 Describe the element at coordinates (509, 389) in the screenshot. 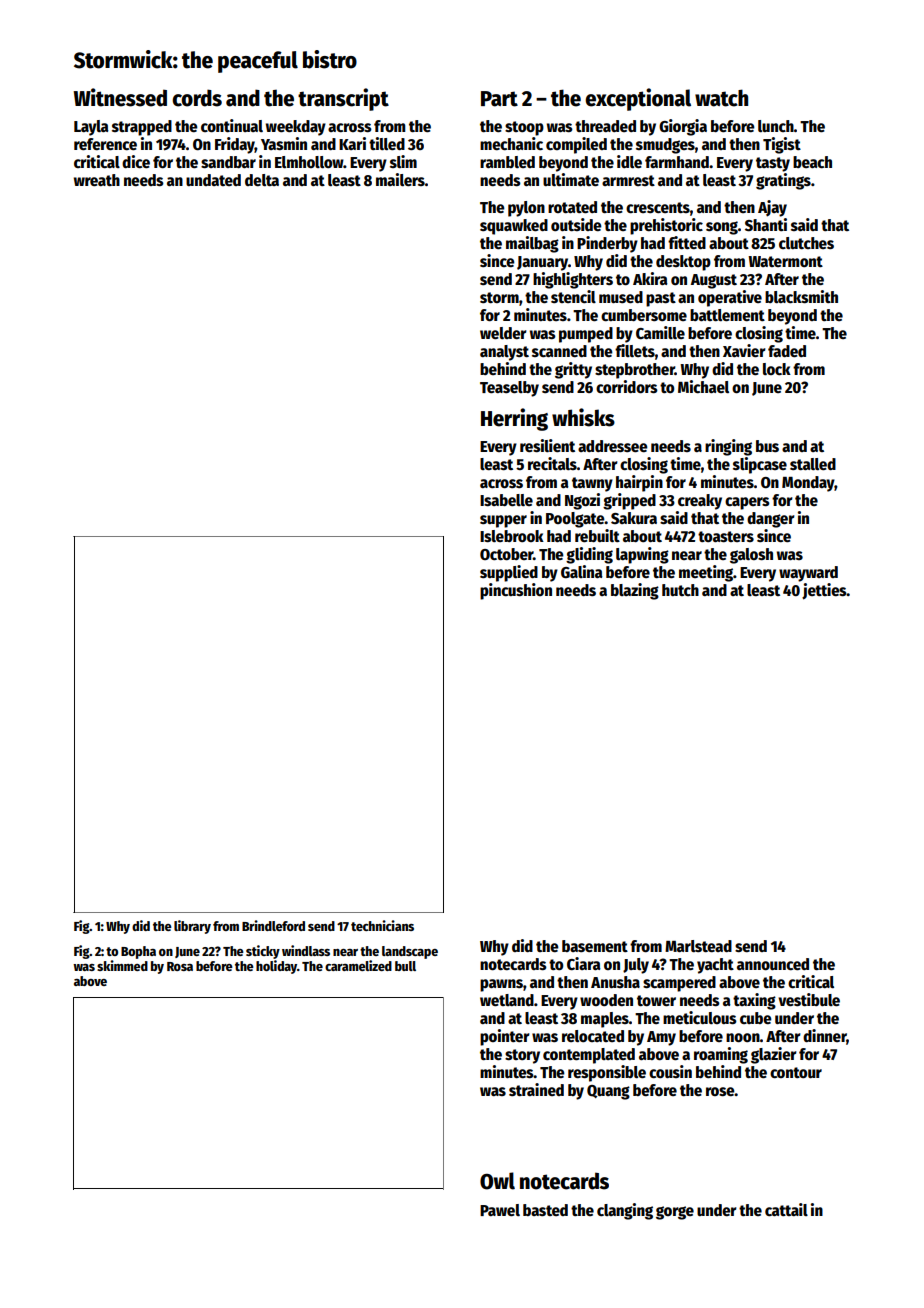

I see `Teaselby` at that location.
